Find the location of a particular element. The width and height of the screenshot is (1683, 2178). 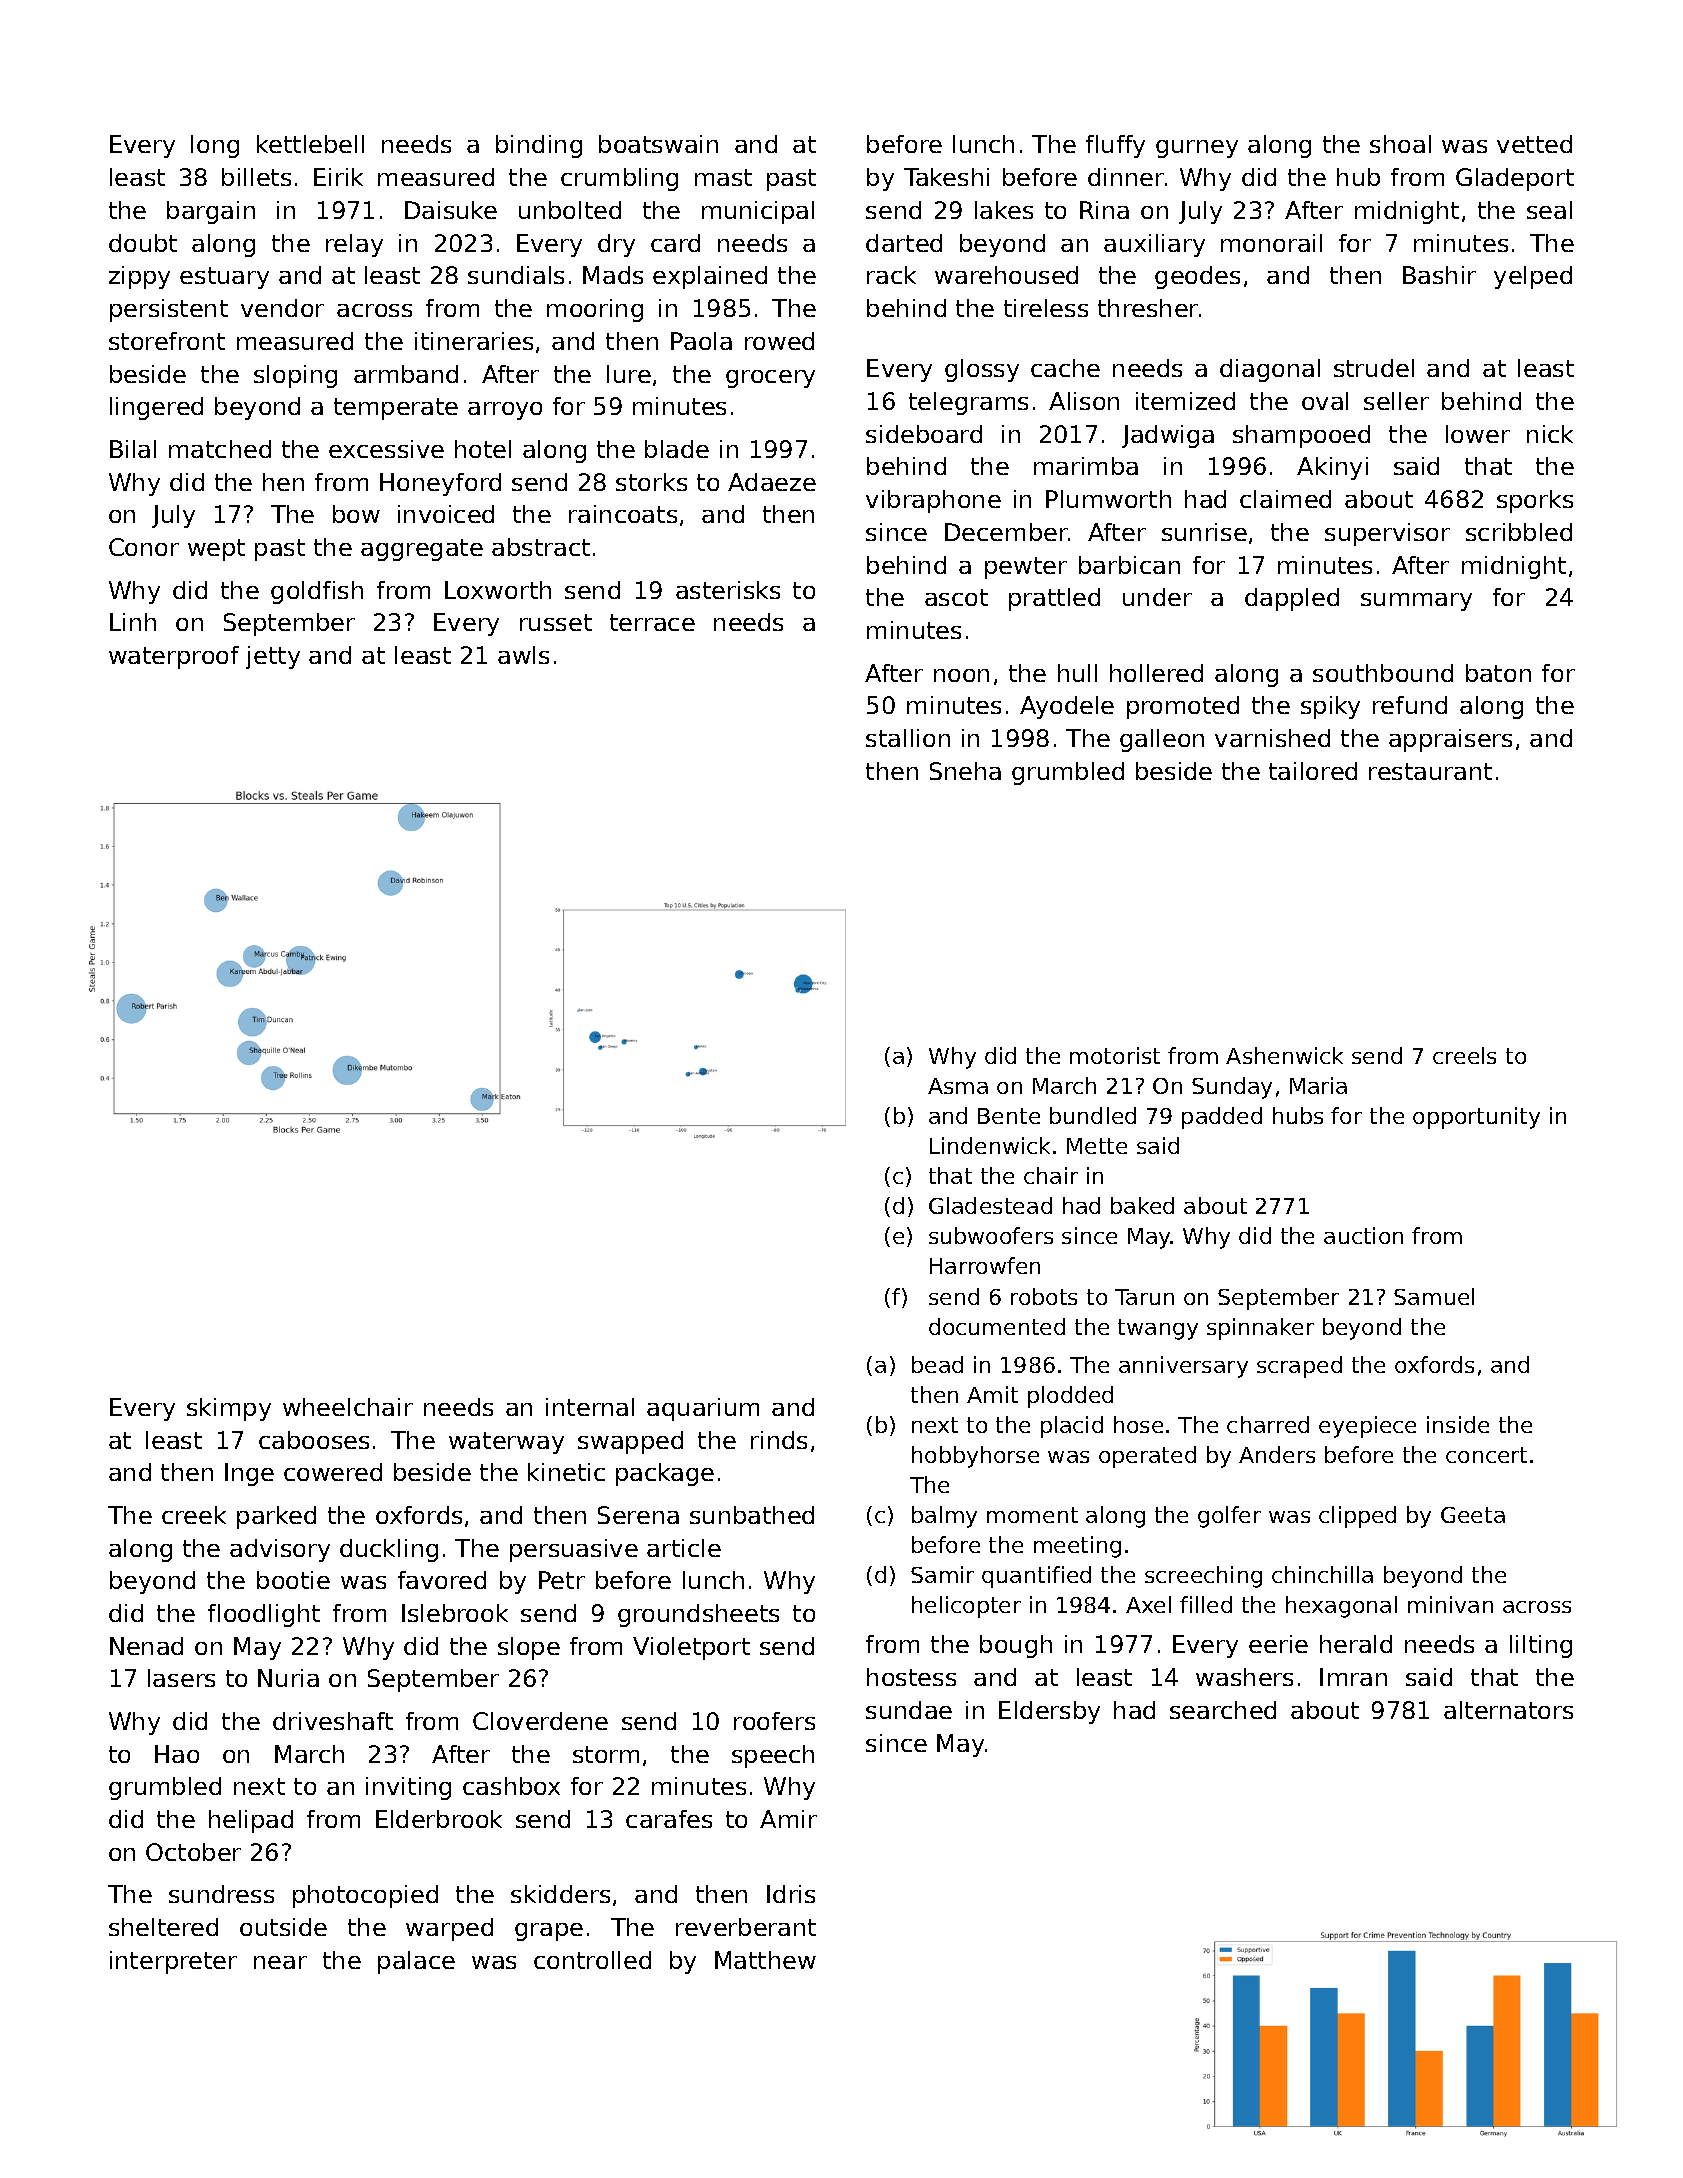

awls is located at coordinates (523, 655).
